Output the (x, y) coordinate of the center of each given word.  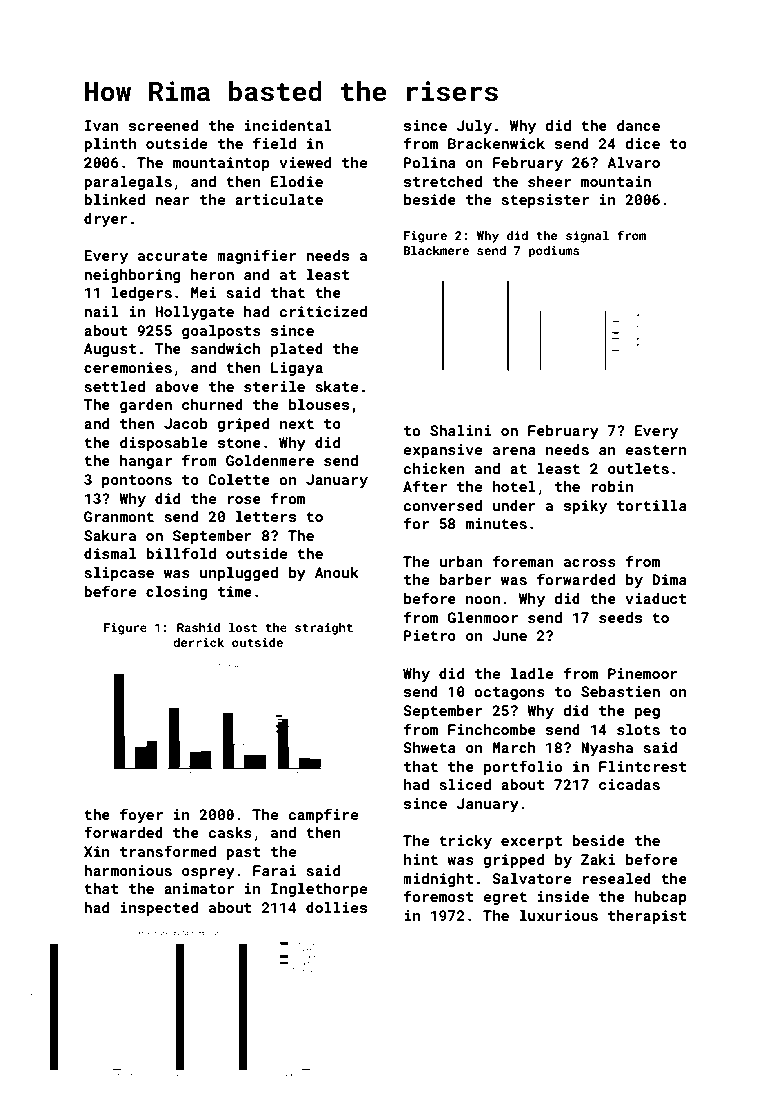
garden (146, 406)
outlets (638, 468)
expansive (442, 451)
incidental (288, 125)
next (297, 424)
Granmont (119, 516)
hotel (514, 486)
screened (163, 125)
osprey (208, 873)
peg (647, 713)
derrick (198, 642)
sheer (549, 181)
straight (324, 629)
